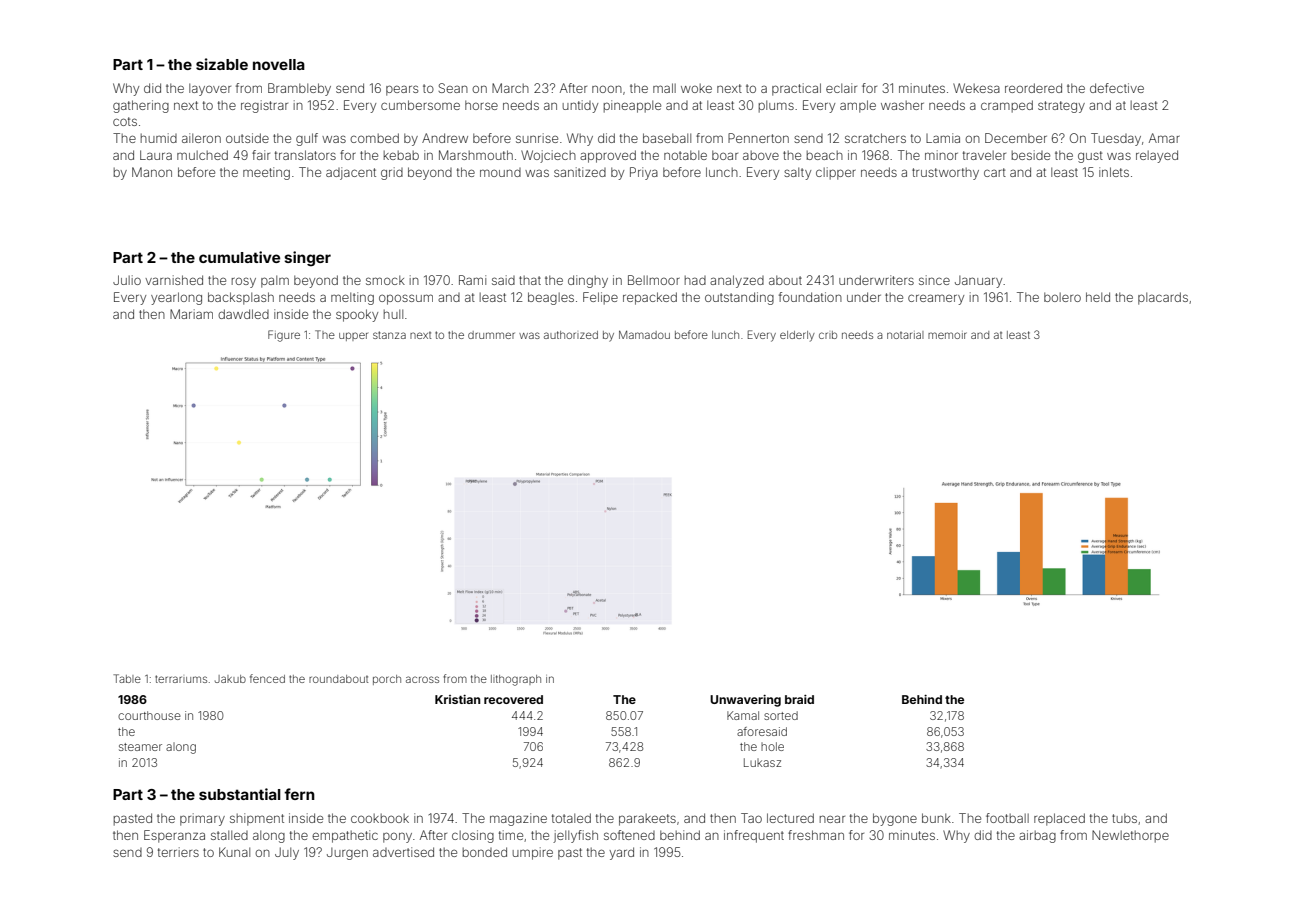 This document has height=924, width=1308. What do you see at coordinates (1033, 88) in the document?
I see `reordered` at bounding box center [1033, 88].
